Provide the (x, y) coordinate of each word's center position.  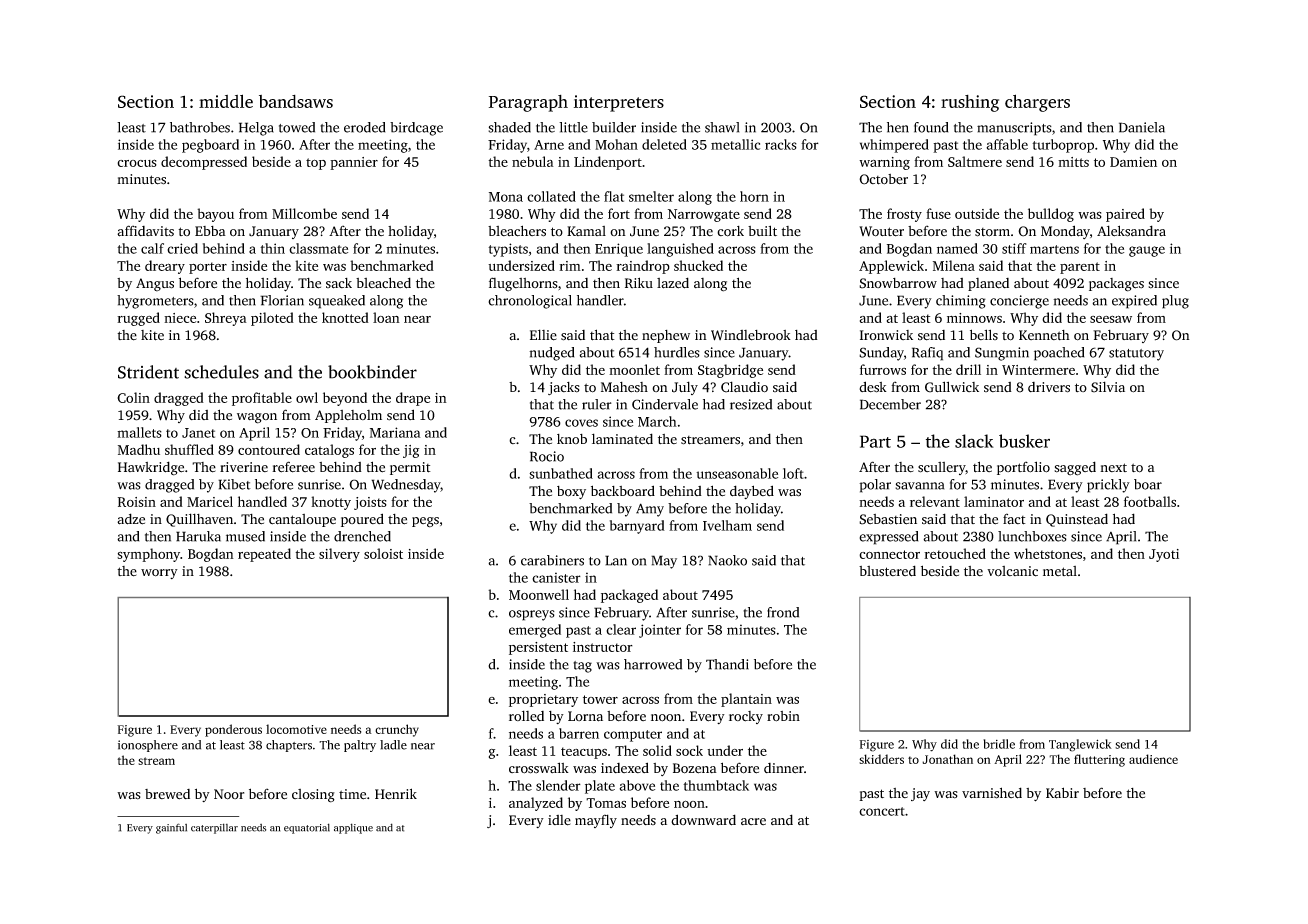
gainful (171, 828)
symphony (148, 555)
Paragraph (528, 103)
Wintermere (1038, 370)
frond (783, 612)
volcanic (1012, 571)
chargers (1037, 103)
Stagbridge (730, 371)
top (316, 164)
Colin (133, 397)
